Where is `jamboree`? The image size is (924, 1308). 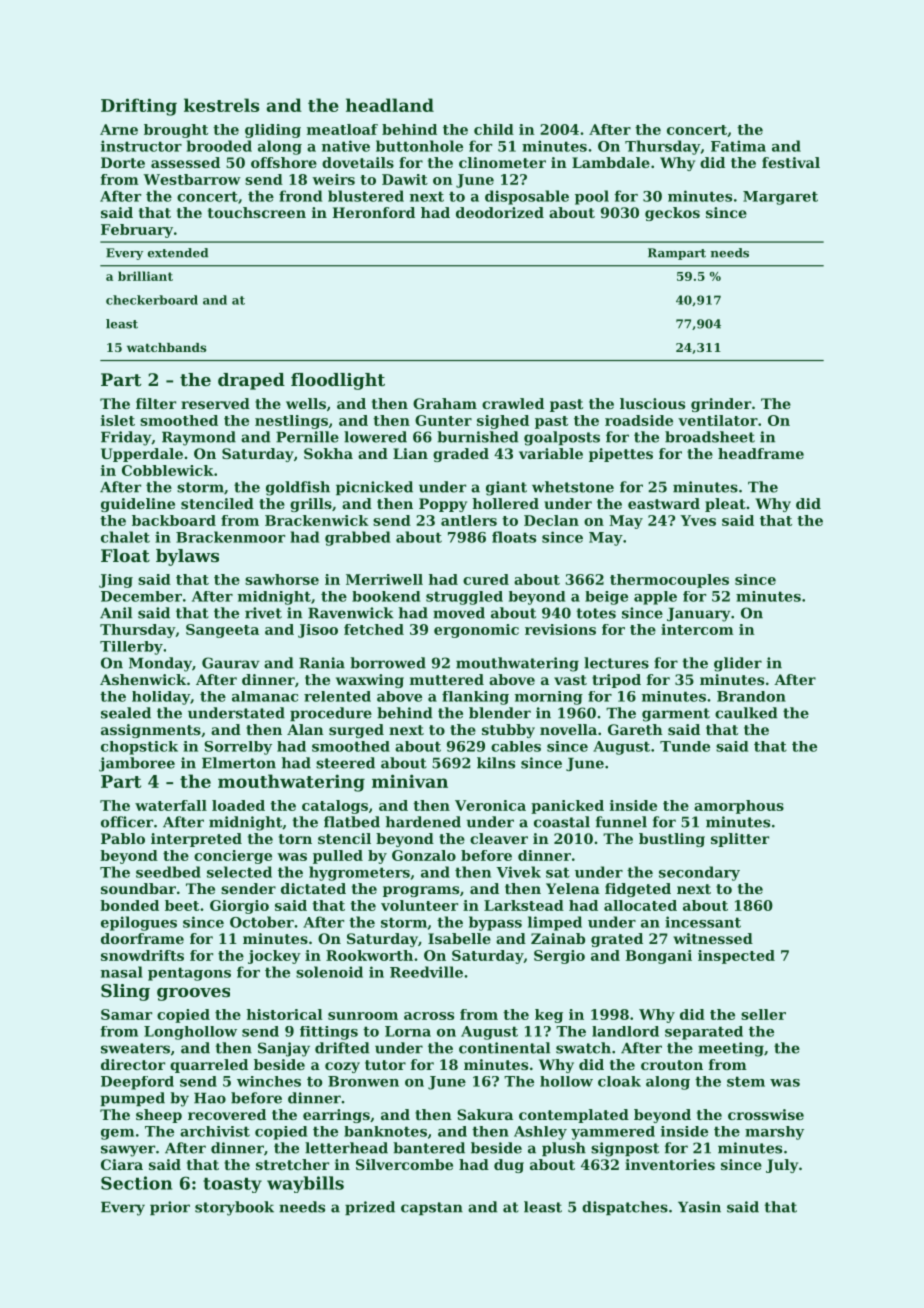 jamboree is located at coordinates (137, 764).
